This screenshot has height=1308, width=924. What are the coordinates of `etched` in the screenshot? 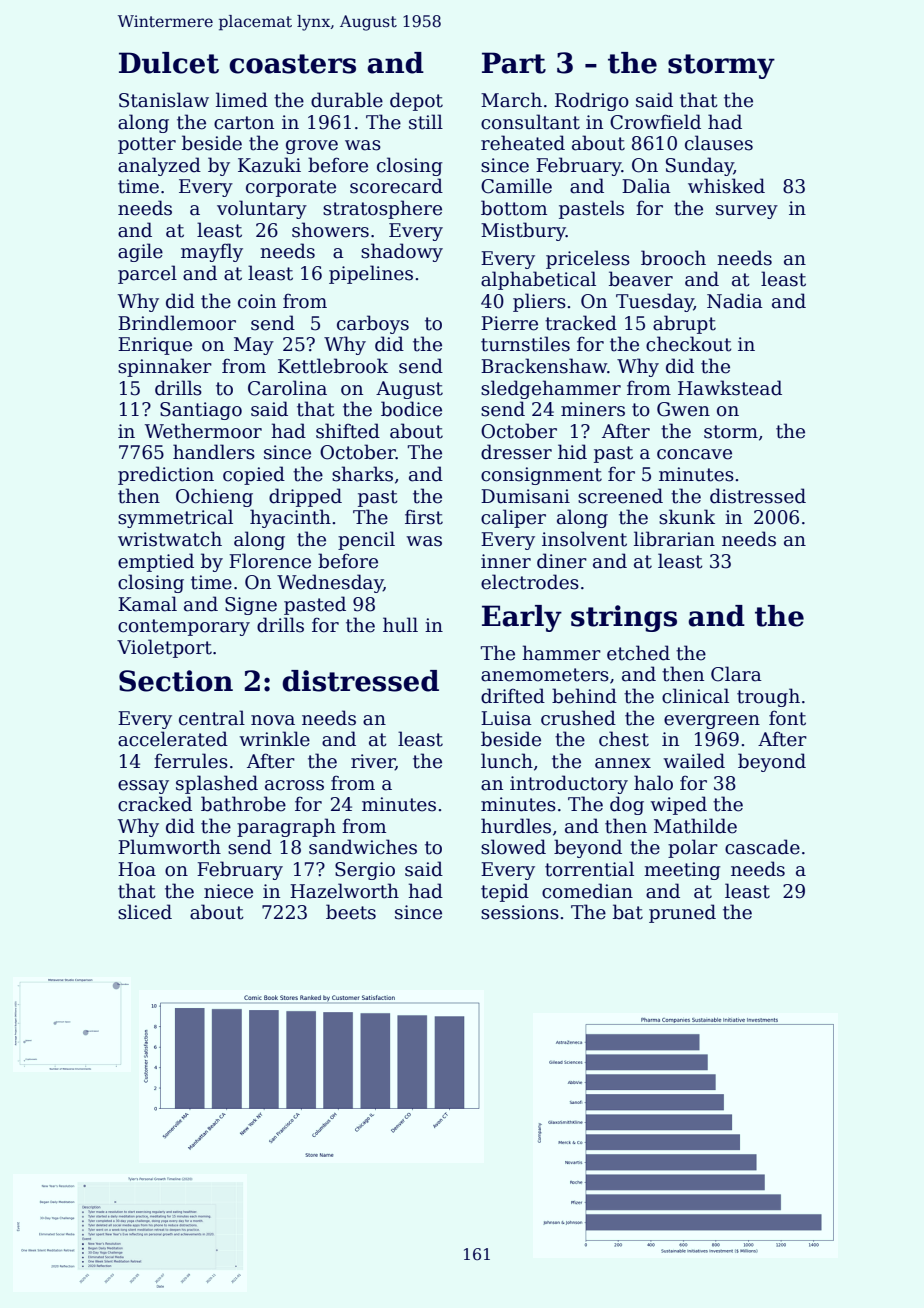 It's located at (638, 653).
